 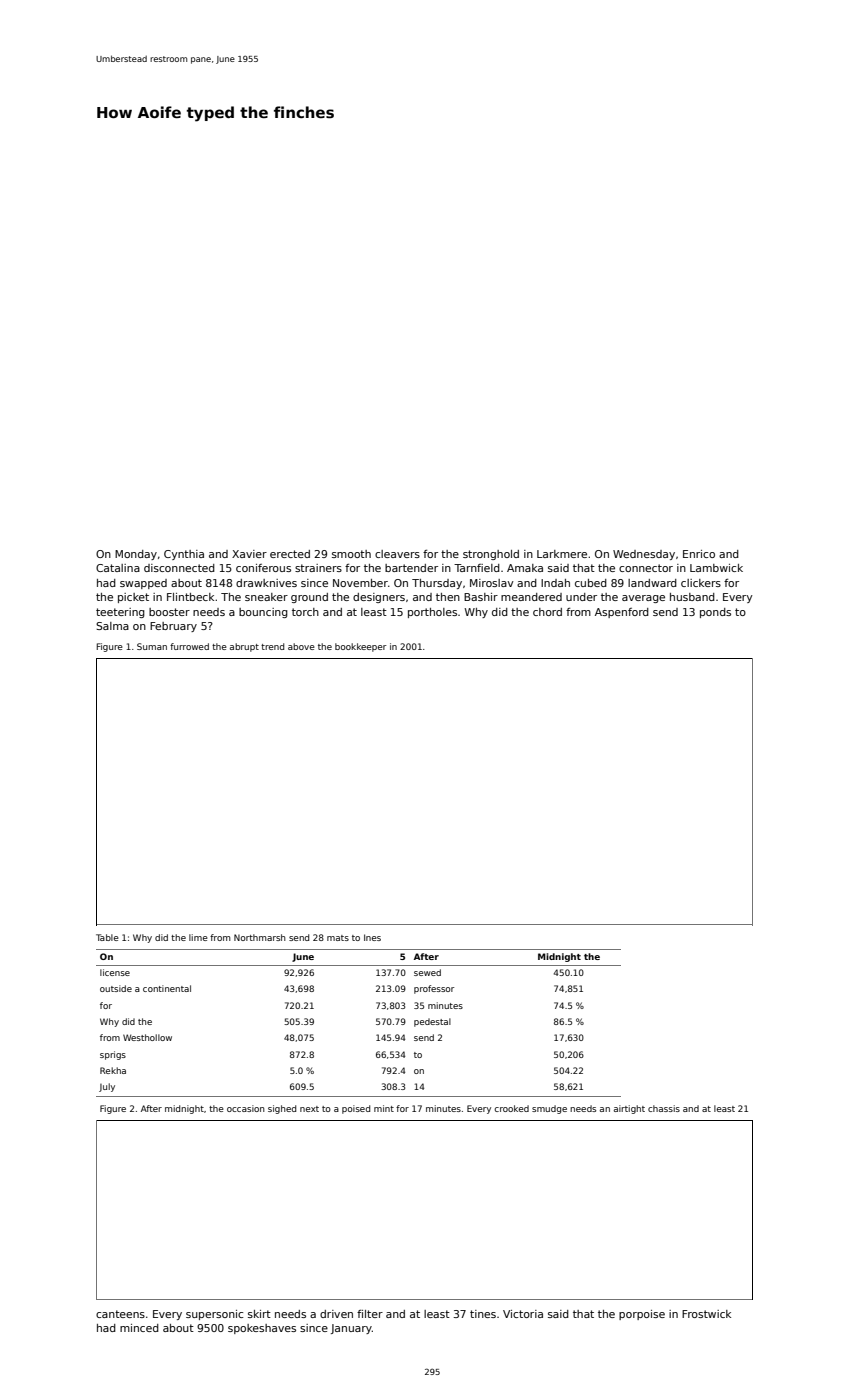 I want to click on lime, so click(x=198, y=937).
